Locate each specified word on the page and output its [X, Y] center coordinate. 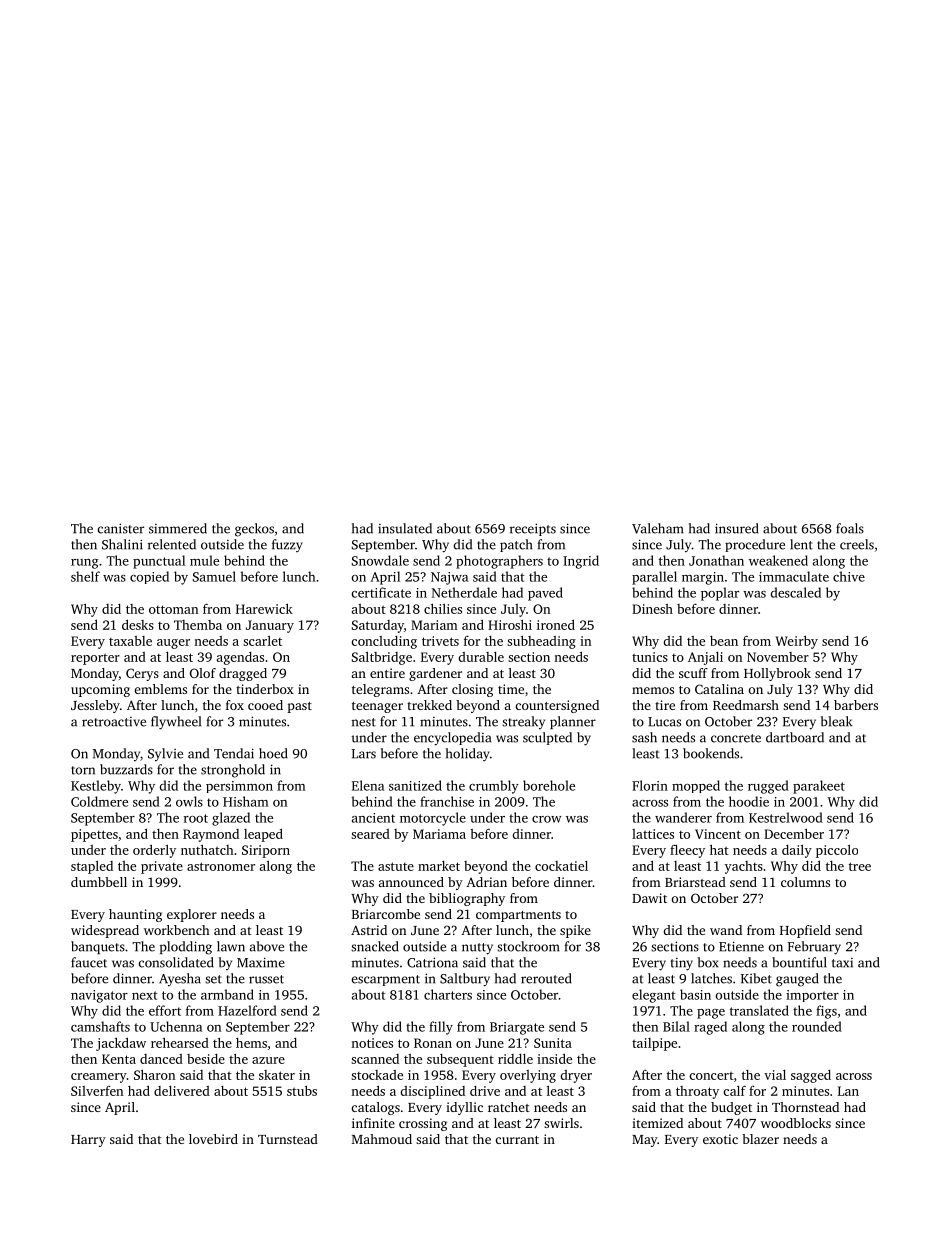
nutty [477, 949]
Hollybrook [777, 674]
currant [517, 1140]
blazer [760, 1139]
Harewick [264, 608]
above [267, 946]
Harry [88, 1141]
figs [826, 1012]
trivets [440, 641]
